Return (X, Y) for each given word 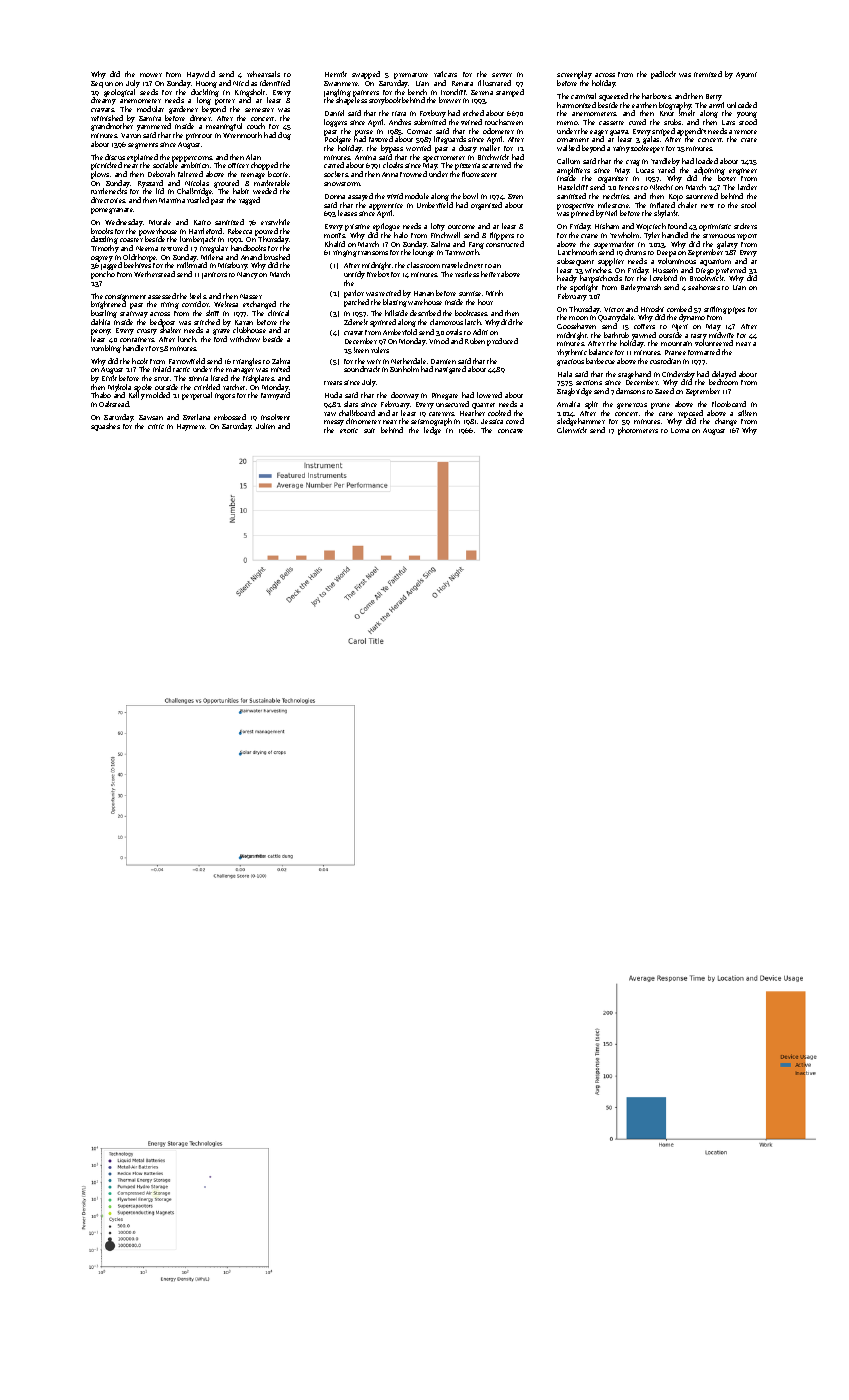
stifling (715, 310)
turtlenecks (109, 191)
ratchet (234, 387)
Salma (440, 244)
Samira (150, 118)
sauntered (702, 196)
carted (334, 165)
